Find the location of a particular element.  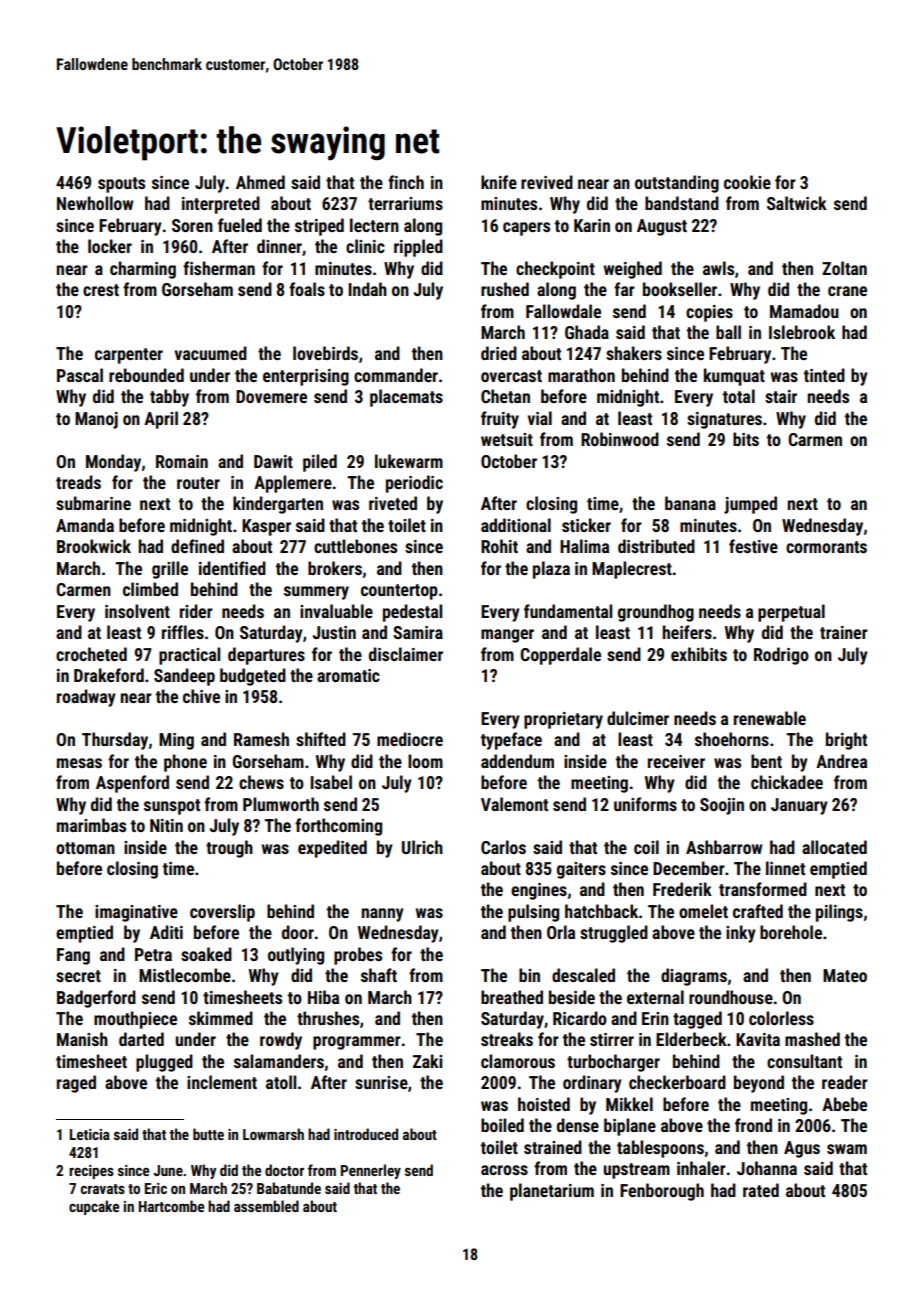

identified is located at coordinates (232, 568).
